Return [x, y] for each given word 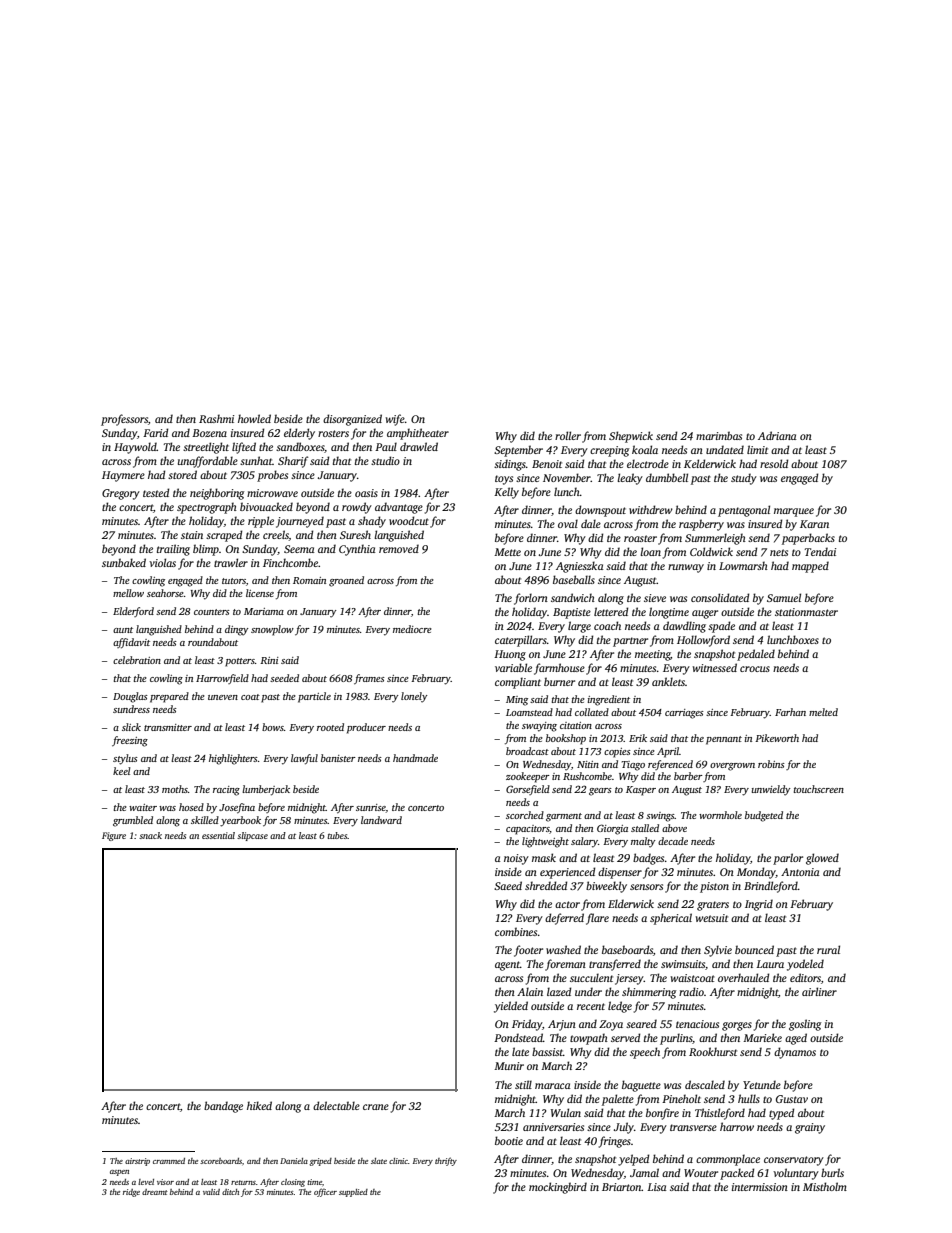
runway [686, 568]
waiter [143, 807]
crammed [169, 1161]
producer [366, 728]
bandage [223, 1107]
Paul [386, 446]
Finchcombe [290, 562]
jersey [629, 979]
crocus [755, 669]
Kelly [506, 493]
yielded [511, 1007]
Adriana [777, 435]
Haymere [123, 476]
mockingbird [558, 1188]
